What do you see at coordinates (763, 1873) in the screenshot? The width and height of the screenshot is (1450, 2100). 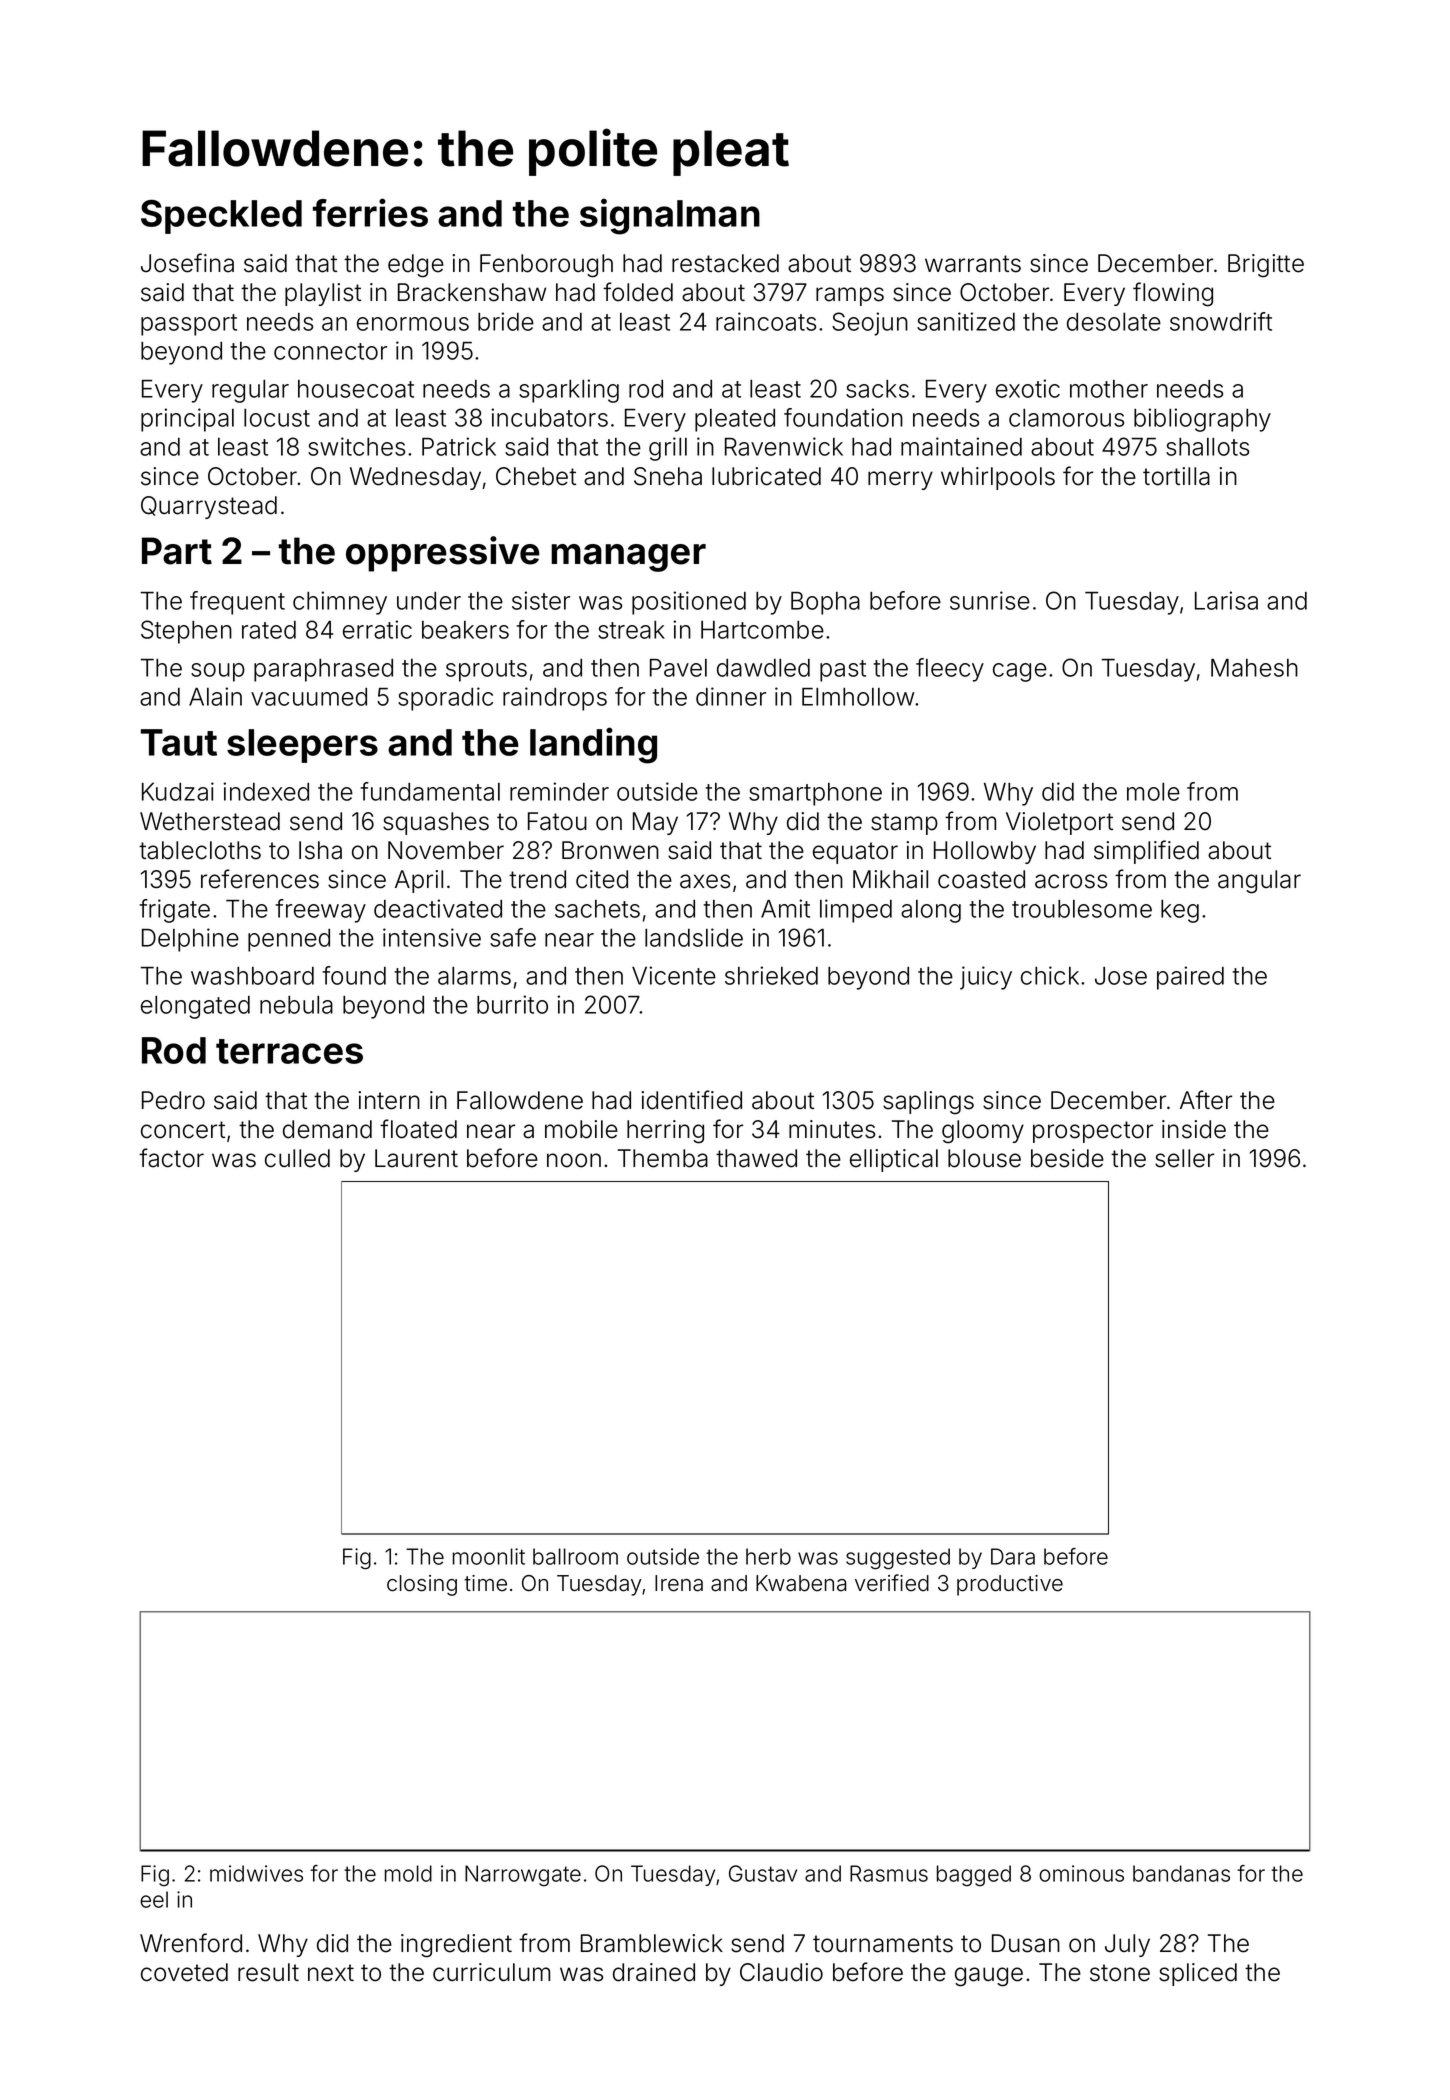 I see `Gustav` at bounding box center [763, 1873].
